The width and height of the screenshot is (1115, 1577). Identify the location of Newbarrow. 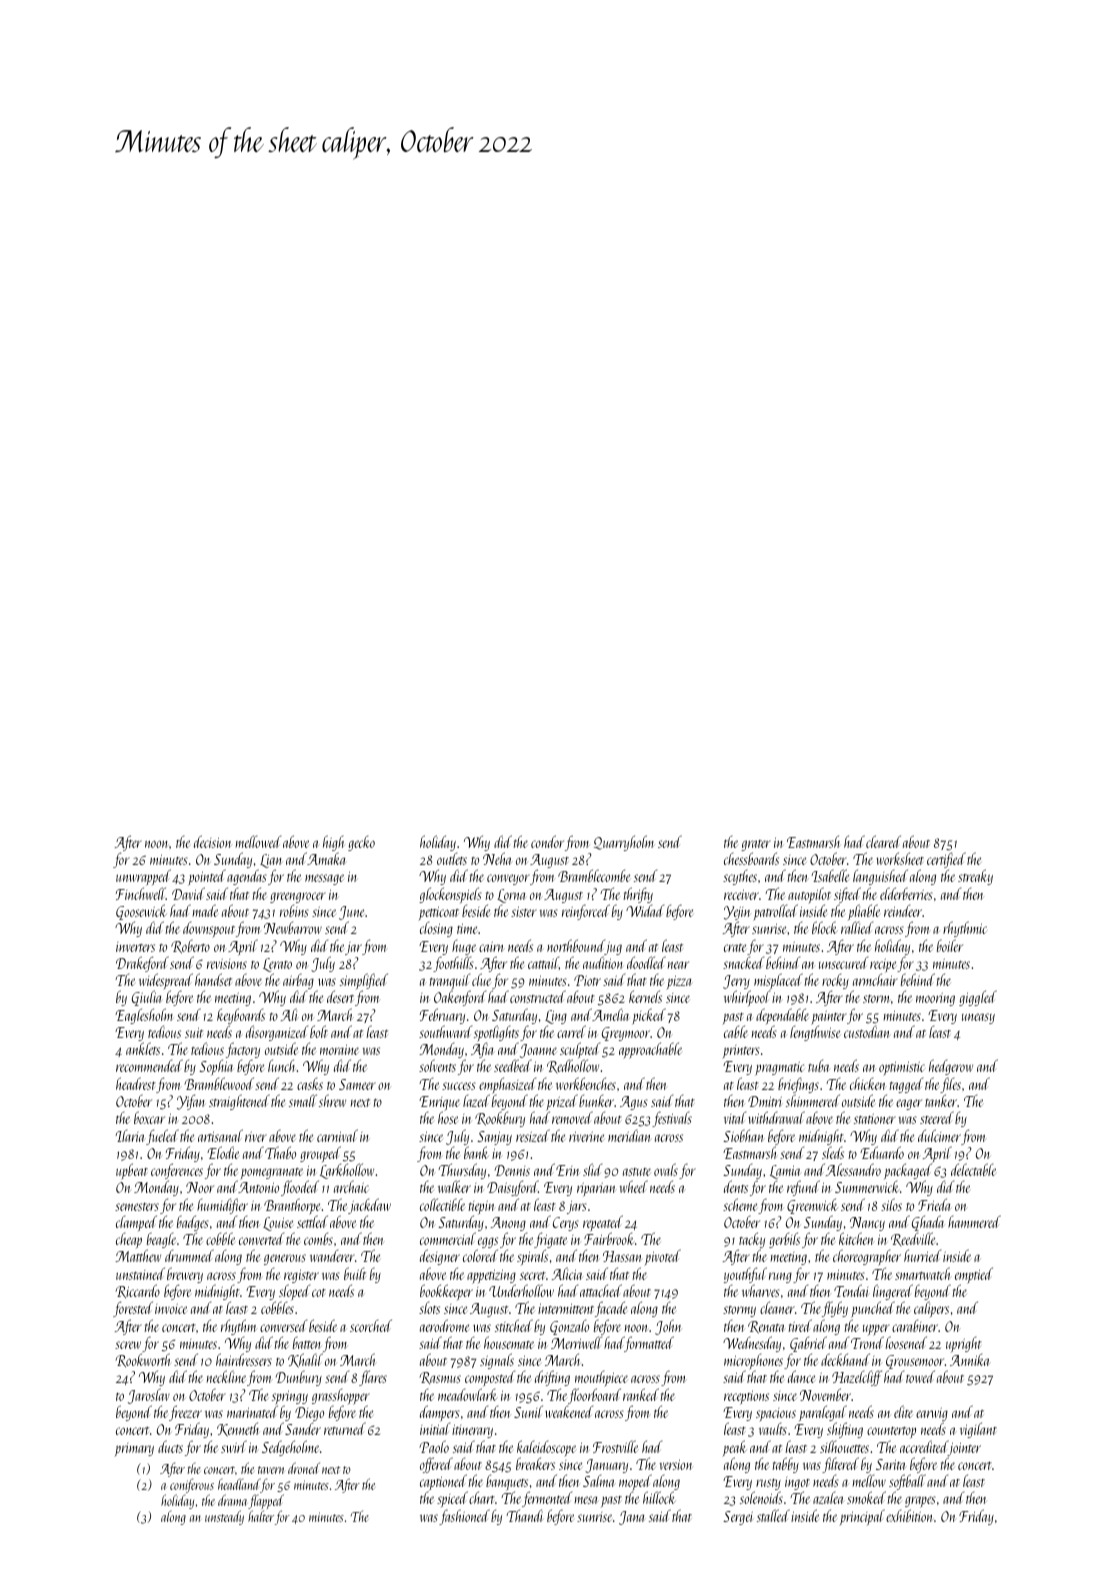
(293, 927).
